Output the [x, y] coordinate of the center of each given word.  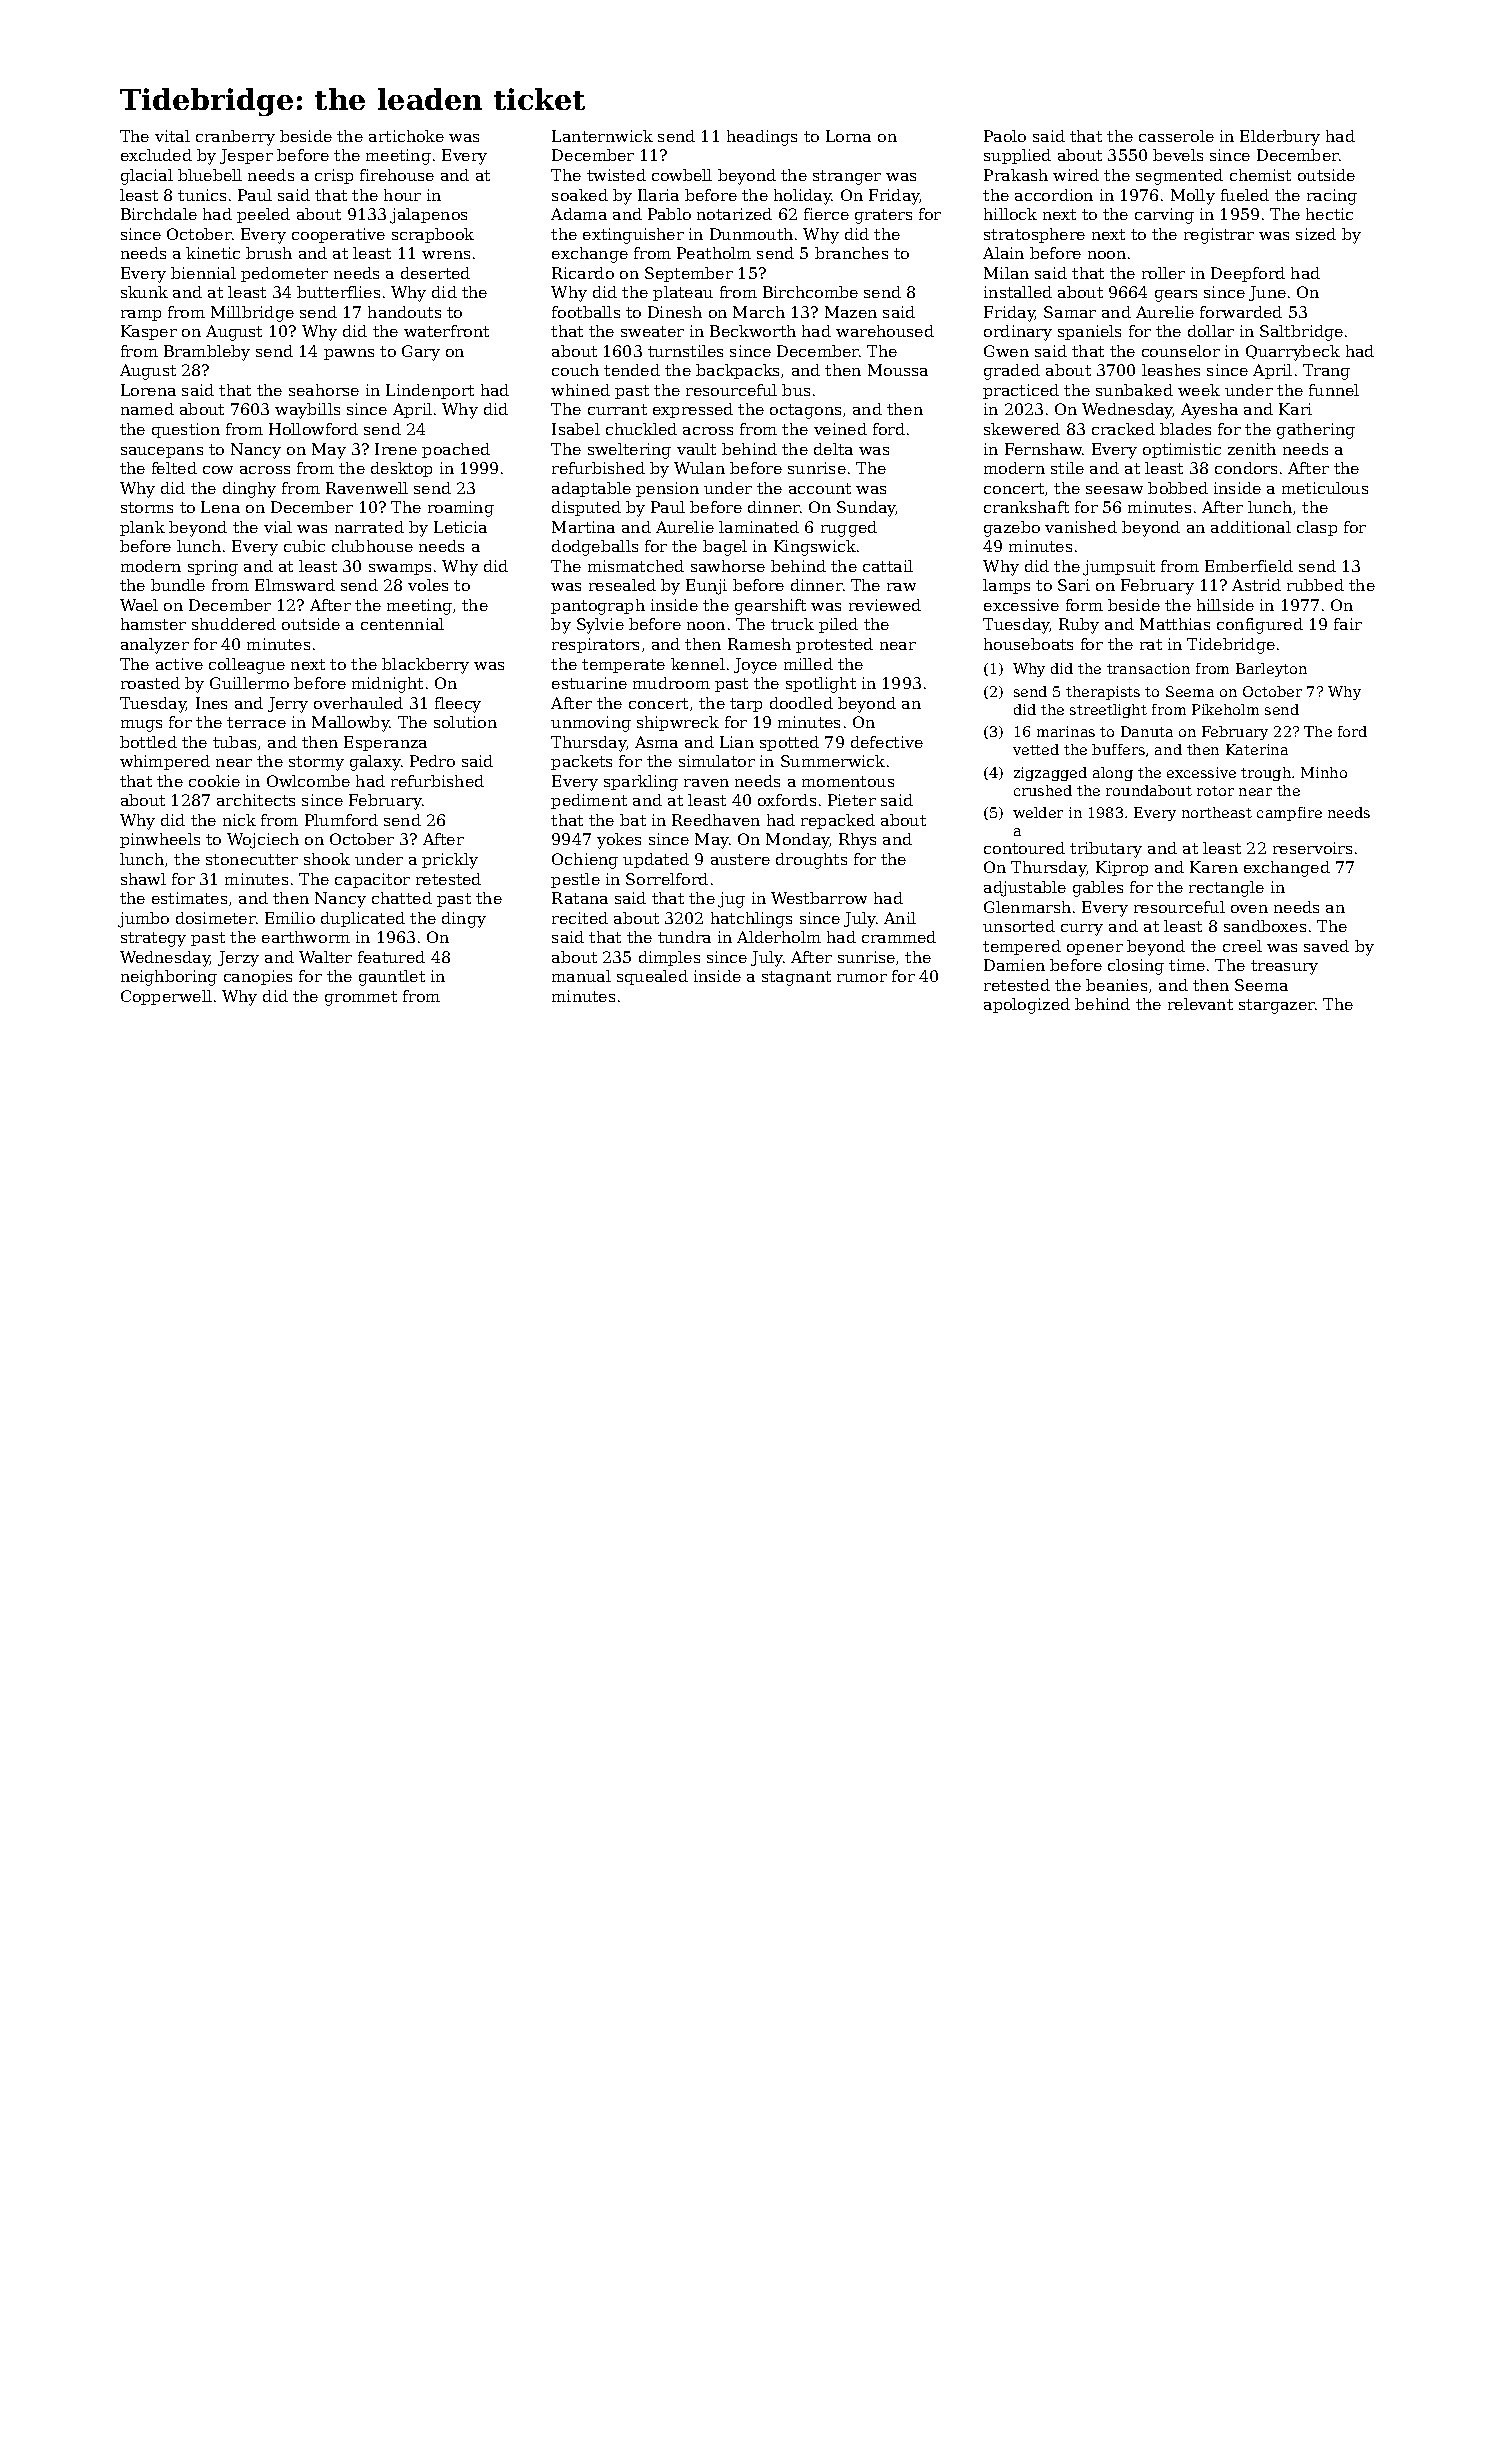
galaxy [375, 763]
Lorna [848, 136]
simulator [717, 761]
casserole [1176, 136]
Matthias [1175, 624]
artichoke [406, 136]
